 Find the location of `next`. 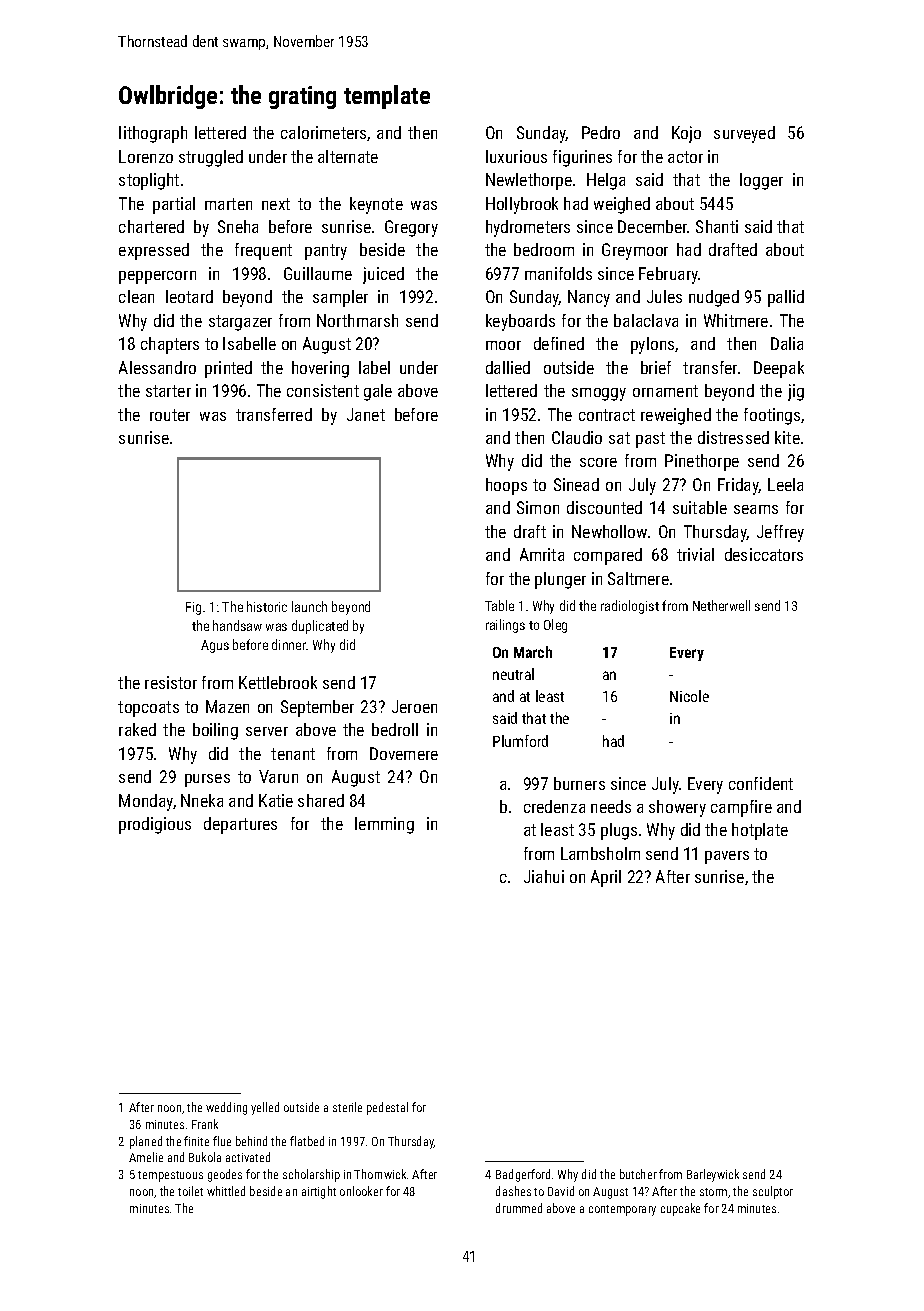

next is located at coordinates (276, 204).
